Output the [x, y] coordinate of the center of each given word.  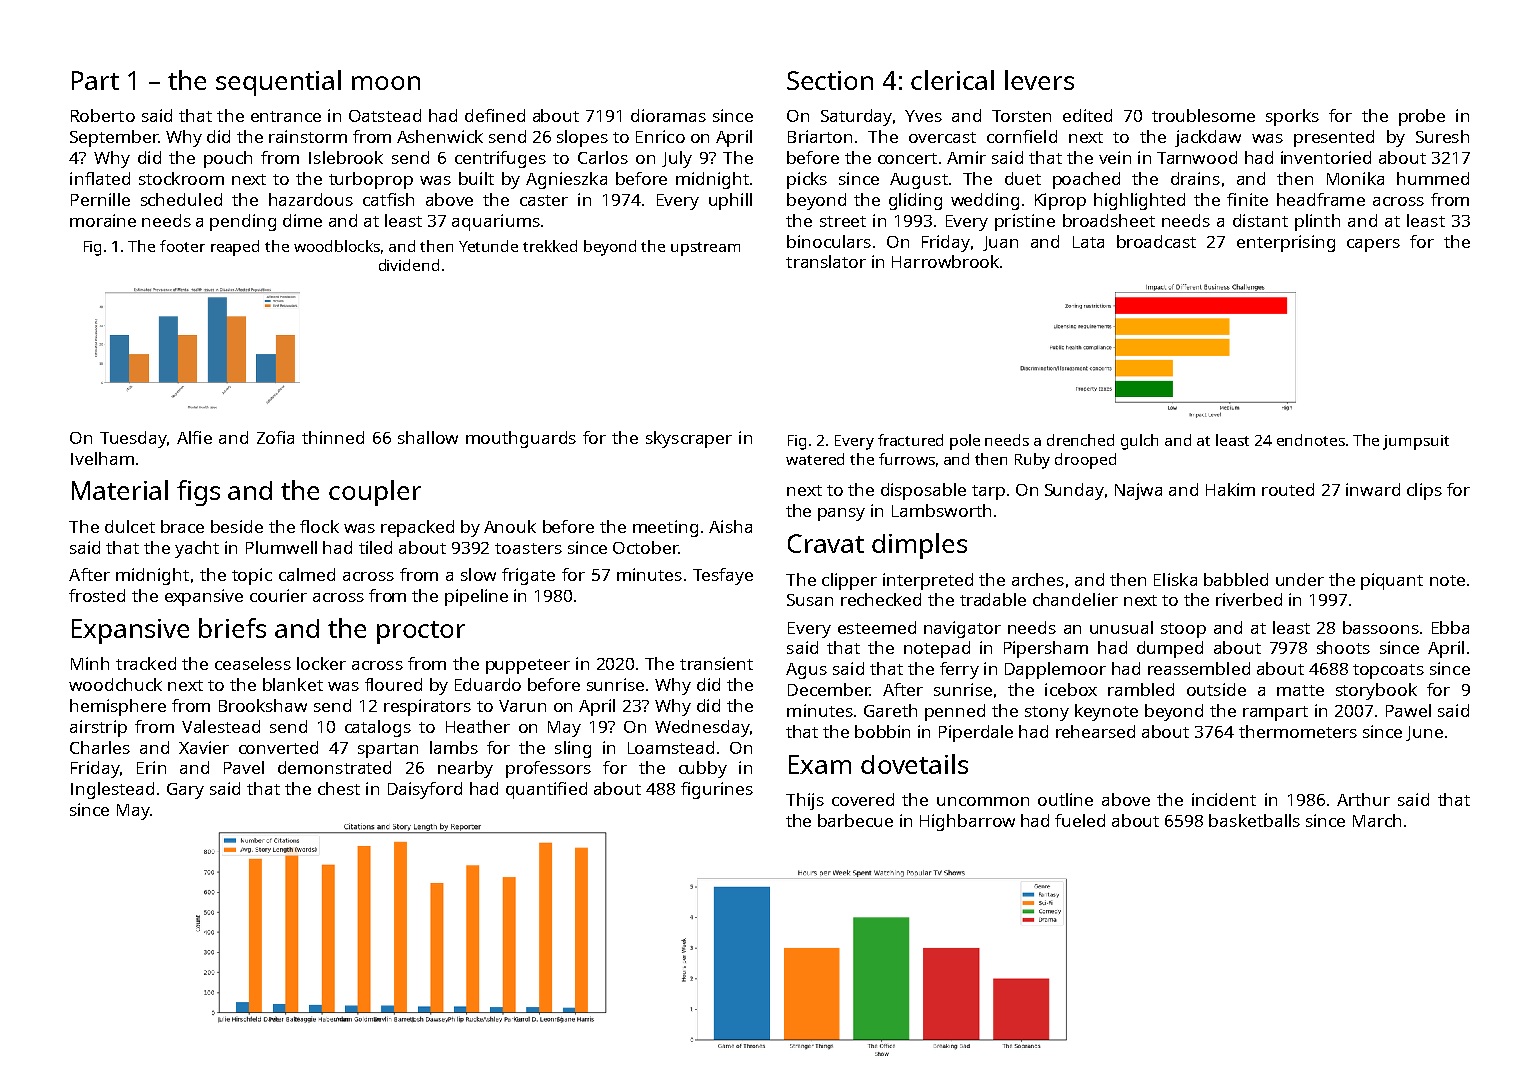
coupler [375, 493]
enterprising [1286, 243]
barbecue [855, 820]
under [1300, 579]
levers [1039, 80]
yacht [197, 549]
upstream [705, 249]
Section [830, 80]
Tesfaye [723, 576]
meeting [665, 528]
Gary [185, 791]
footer [182, 246]
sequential [278, 83]
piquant [1392, 581]
